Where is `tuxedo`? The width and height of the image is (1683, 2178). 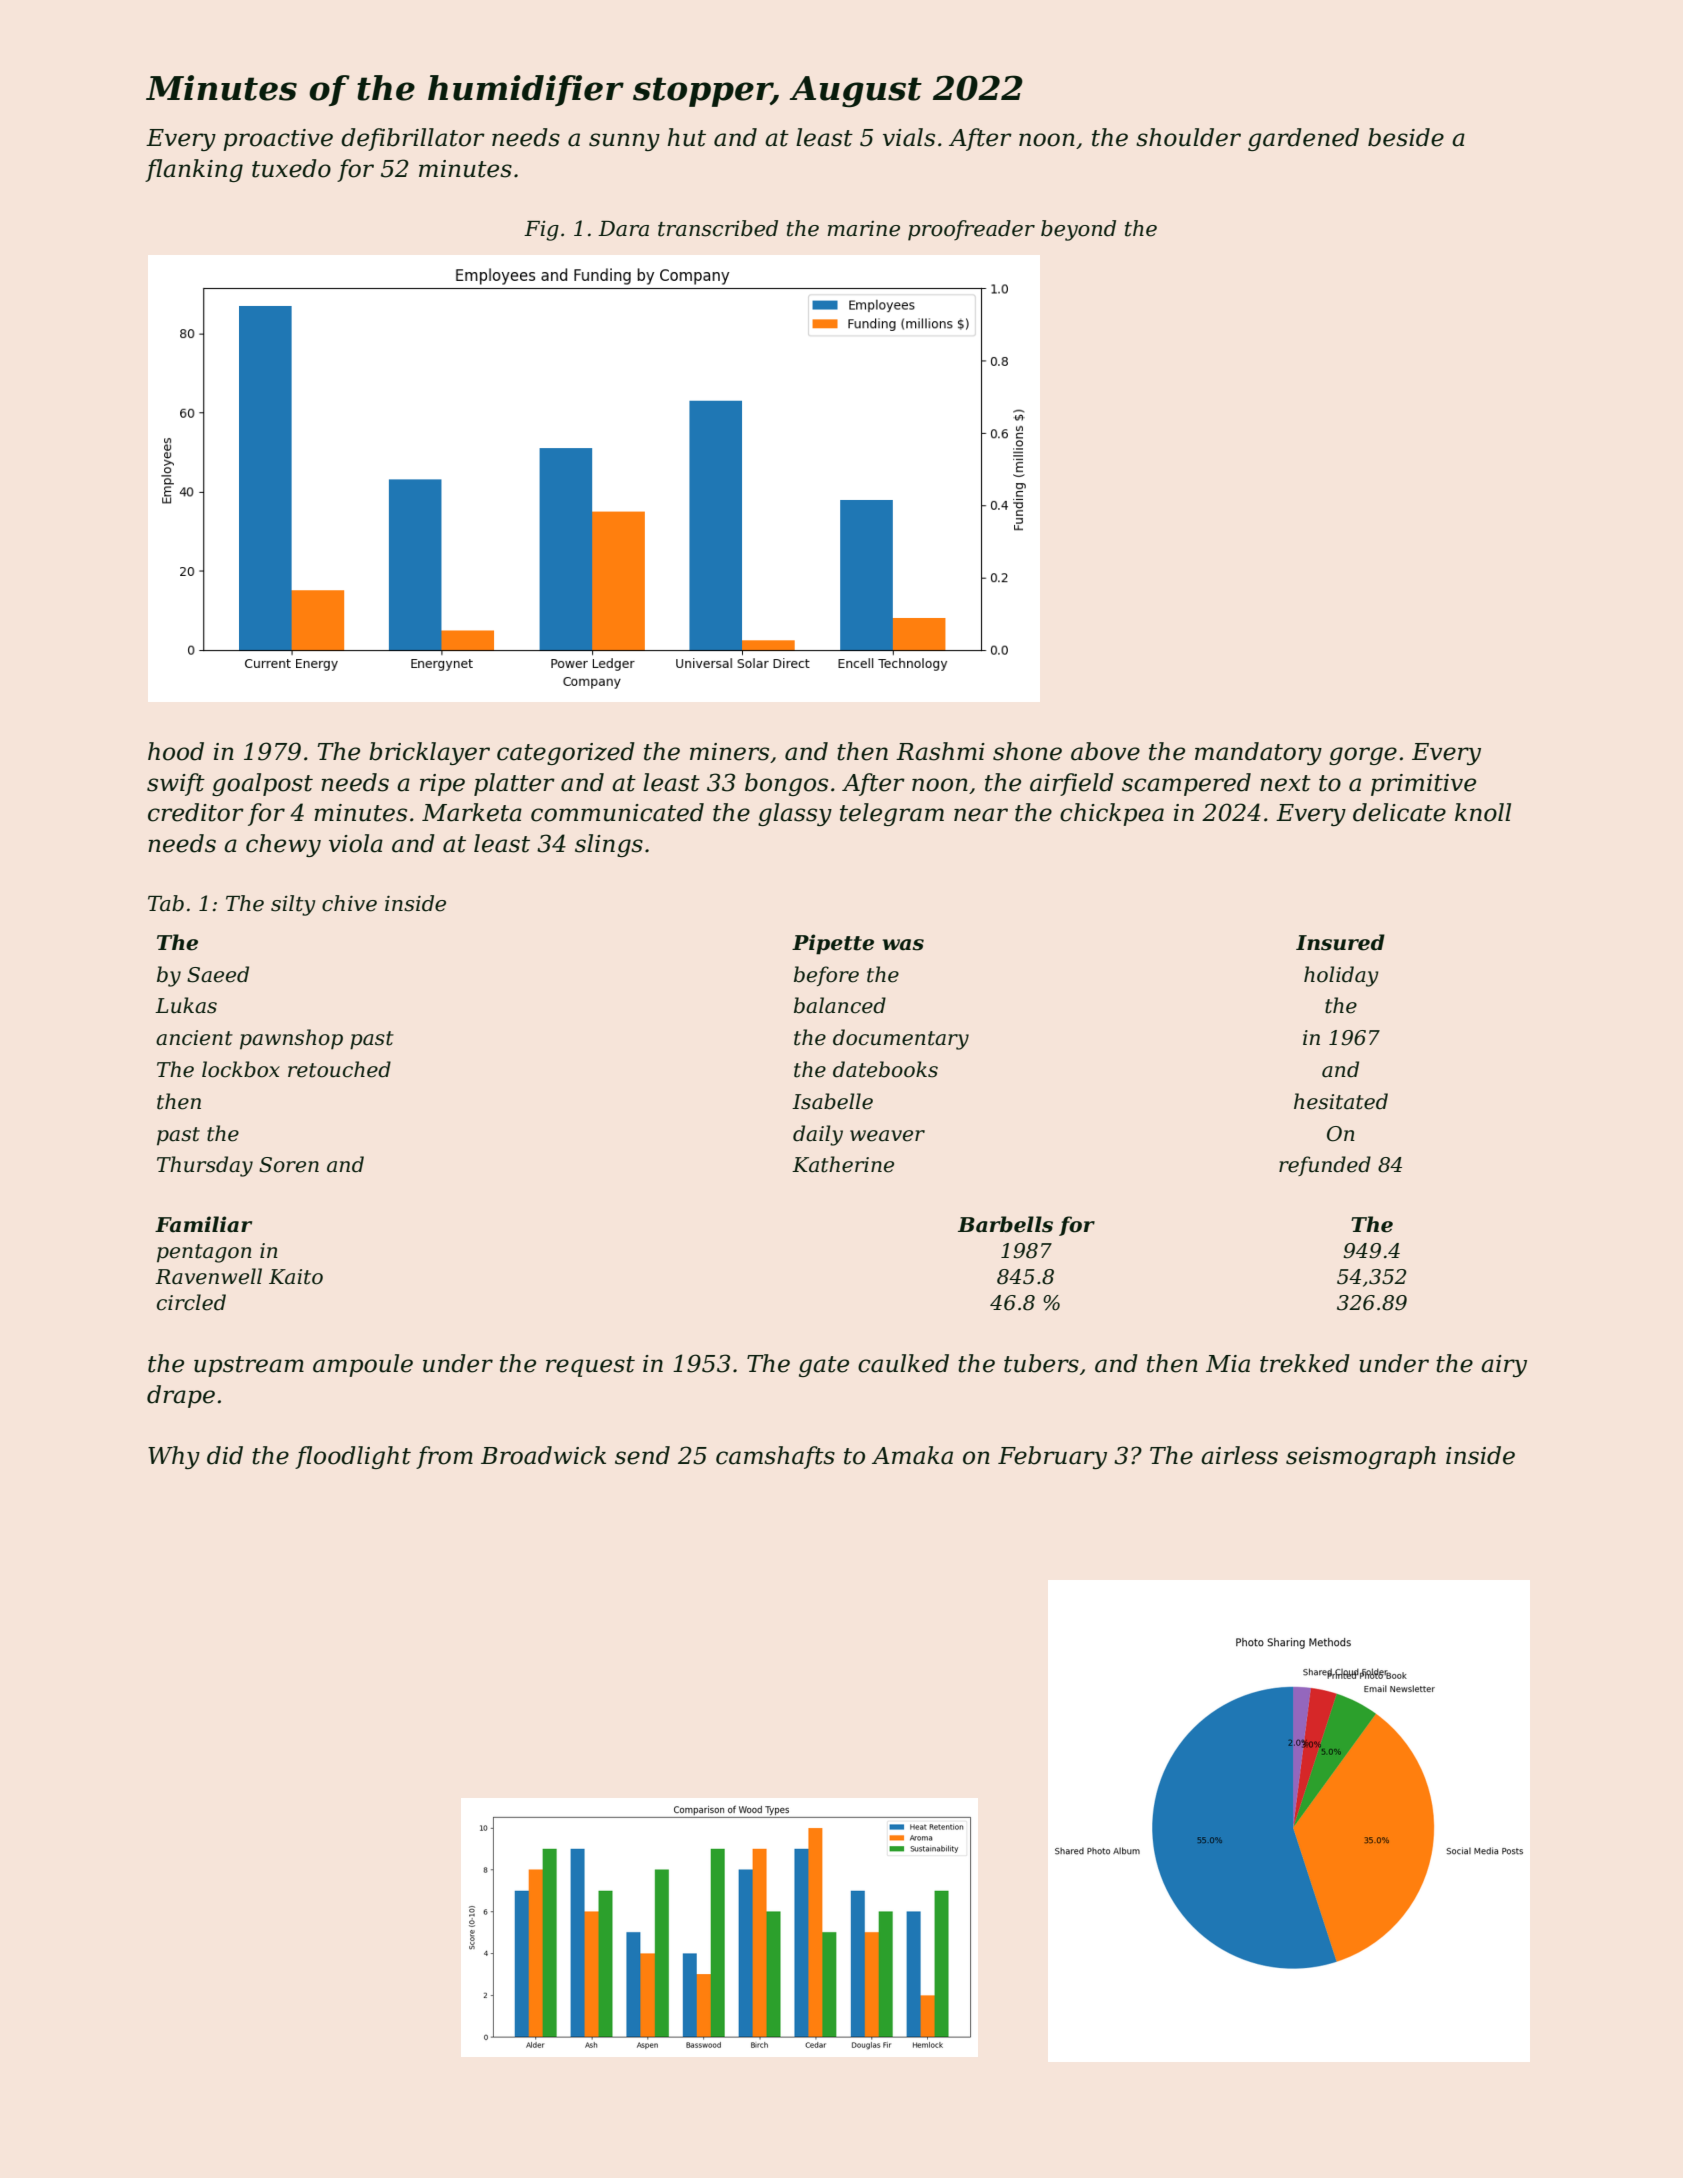 tuxedo is located at coordinates (291, 168).
